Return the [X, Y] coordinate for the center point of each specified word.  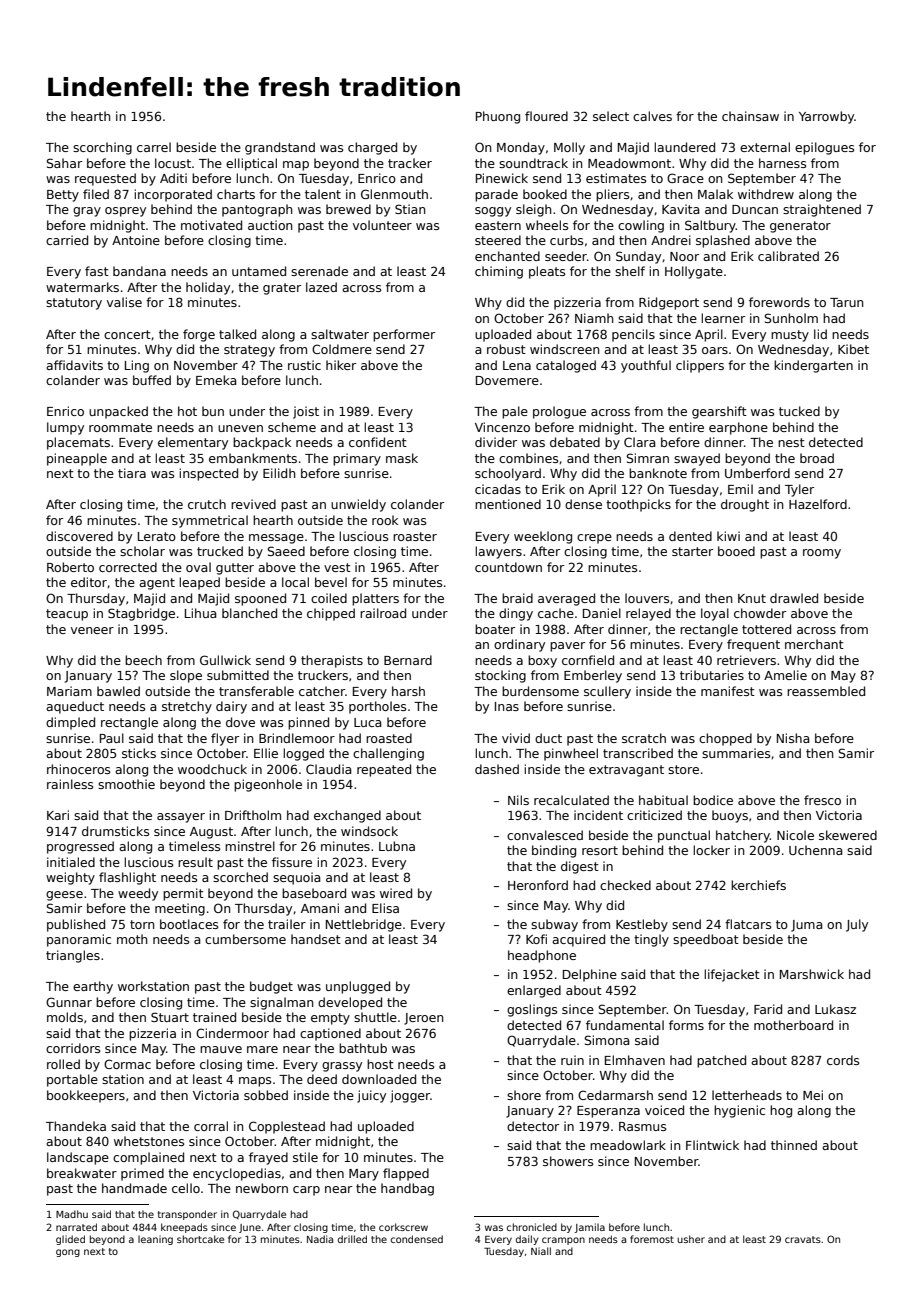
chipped [331, 614]
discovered [79, 536]
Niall [541, 1251]
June [250, 1228]
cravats [803, 1239]
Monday [521, 148]
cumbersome [245, 939]
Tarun [846, 302]
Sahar [64, 163]
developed [350, 1003]
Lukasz [835, 1009]
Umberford [757, 473]
